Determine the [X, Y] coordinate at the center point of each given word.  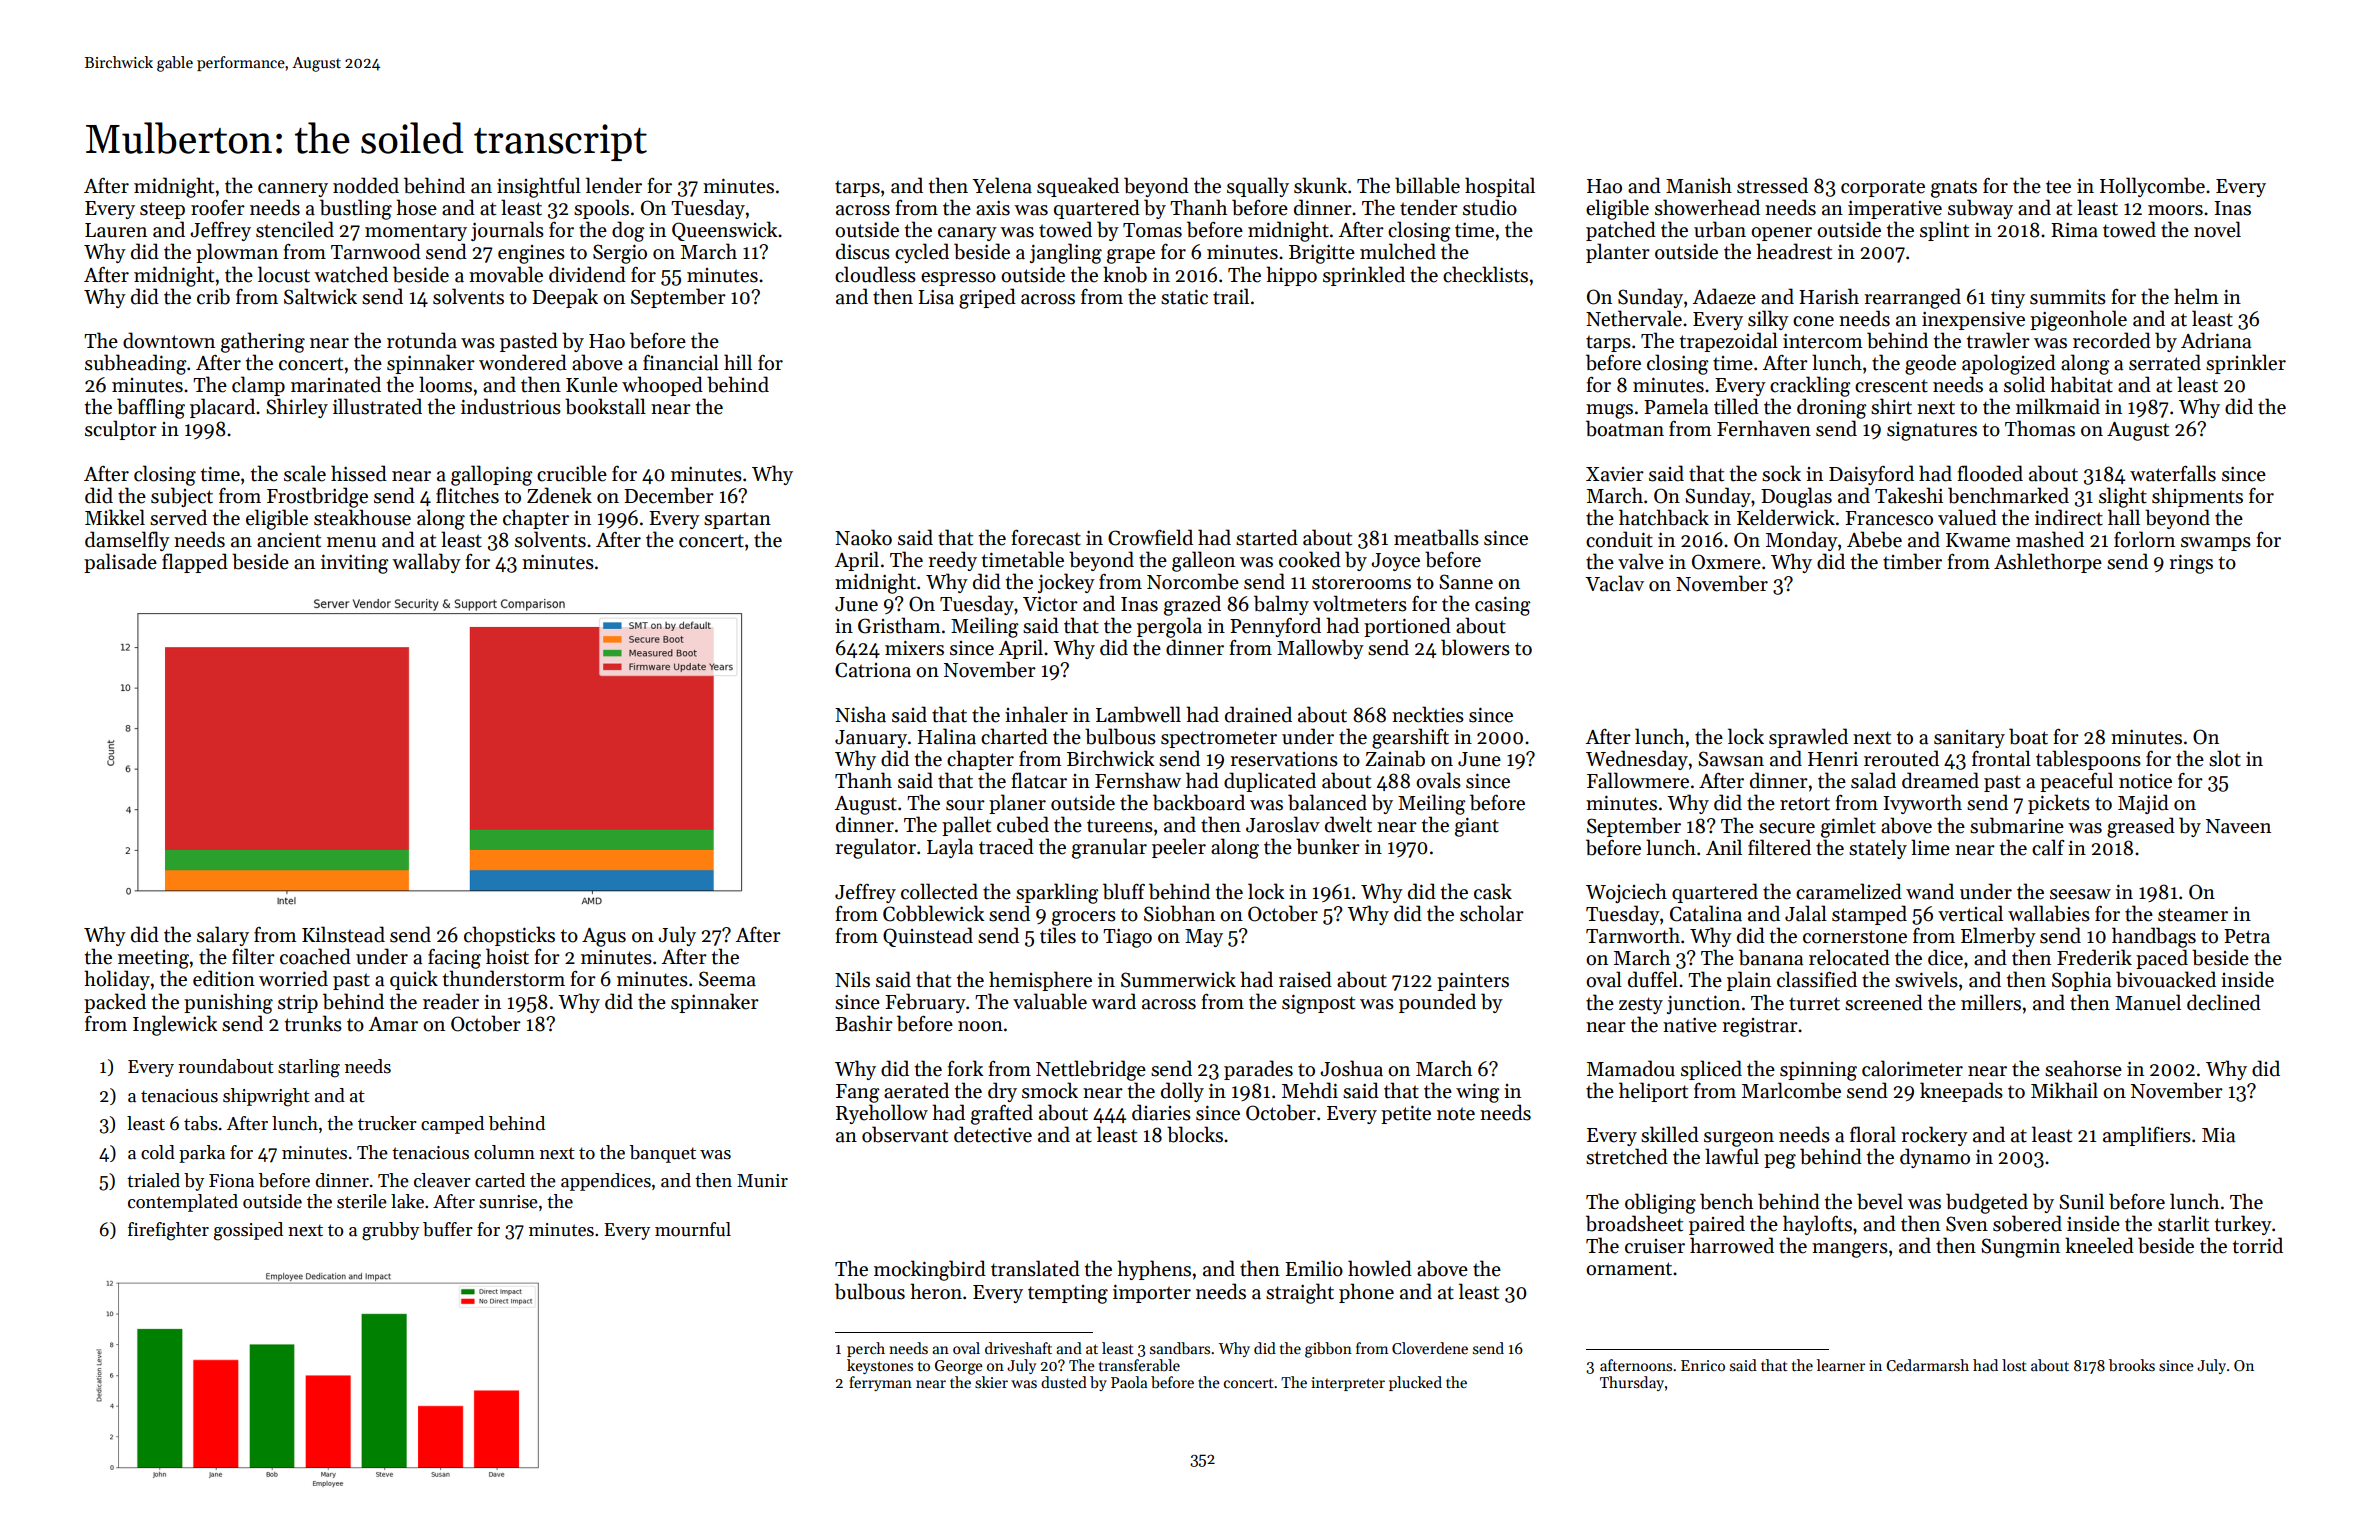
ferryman [880, 1383]
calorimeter [1912, 1068]
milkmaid [2058, 406]
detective [993, 1134]
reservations [1284, 759]
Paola [1129, 1382]
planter [1618, 253]
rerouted [1901, 758]
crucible [572, 473]
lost [2014, 1365]
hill [738, 362]
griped [987, 298]
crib [213, 296]
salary [223, 936]
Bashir [864, 1023]
